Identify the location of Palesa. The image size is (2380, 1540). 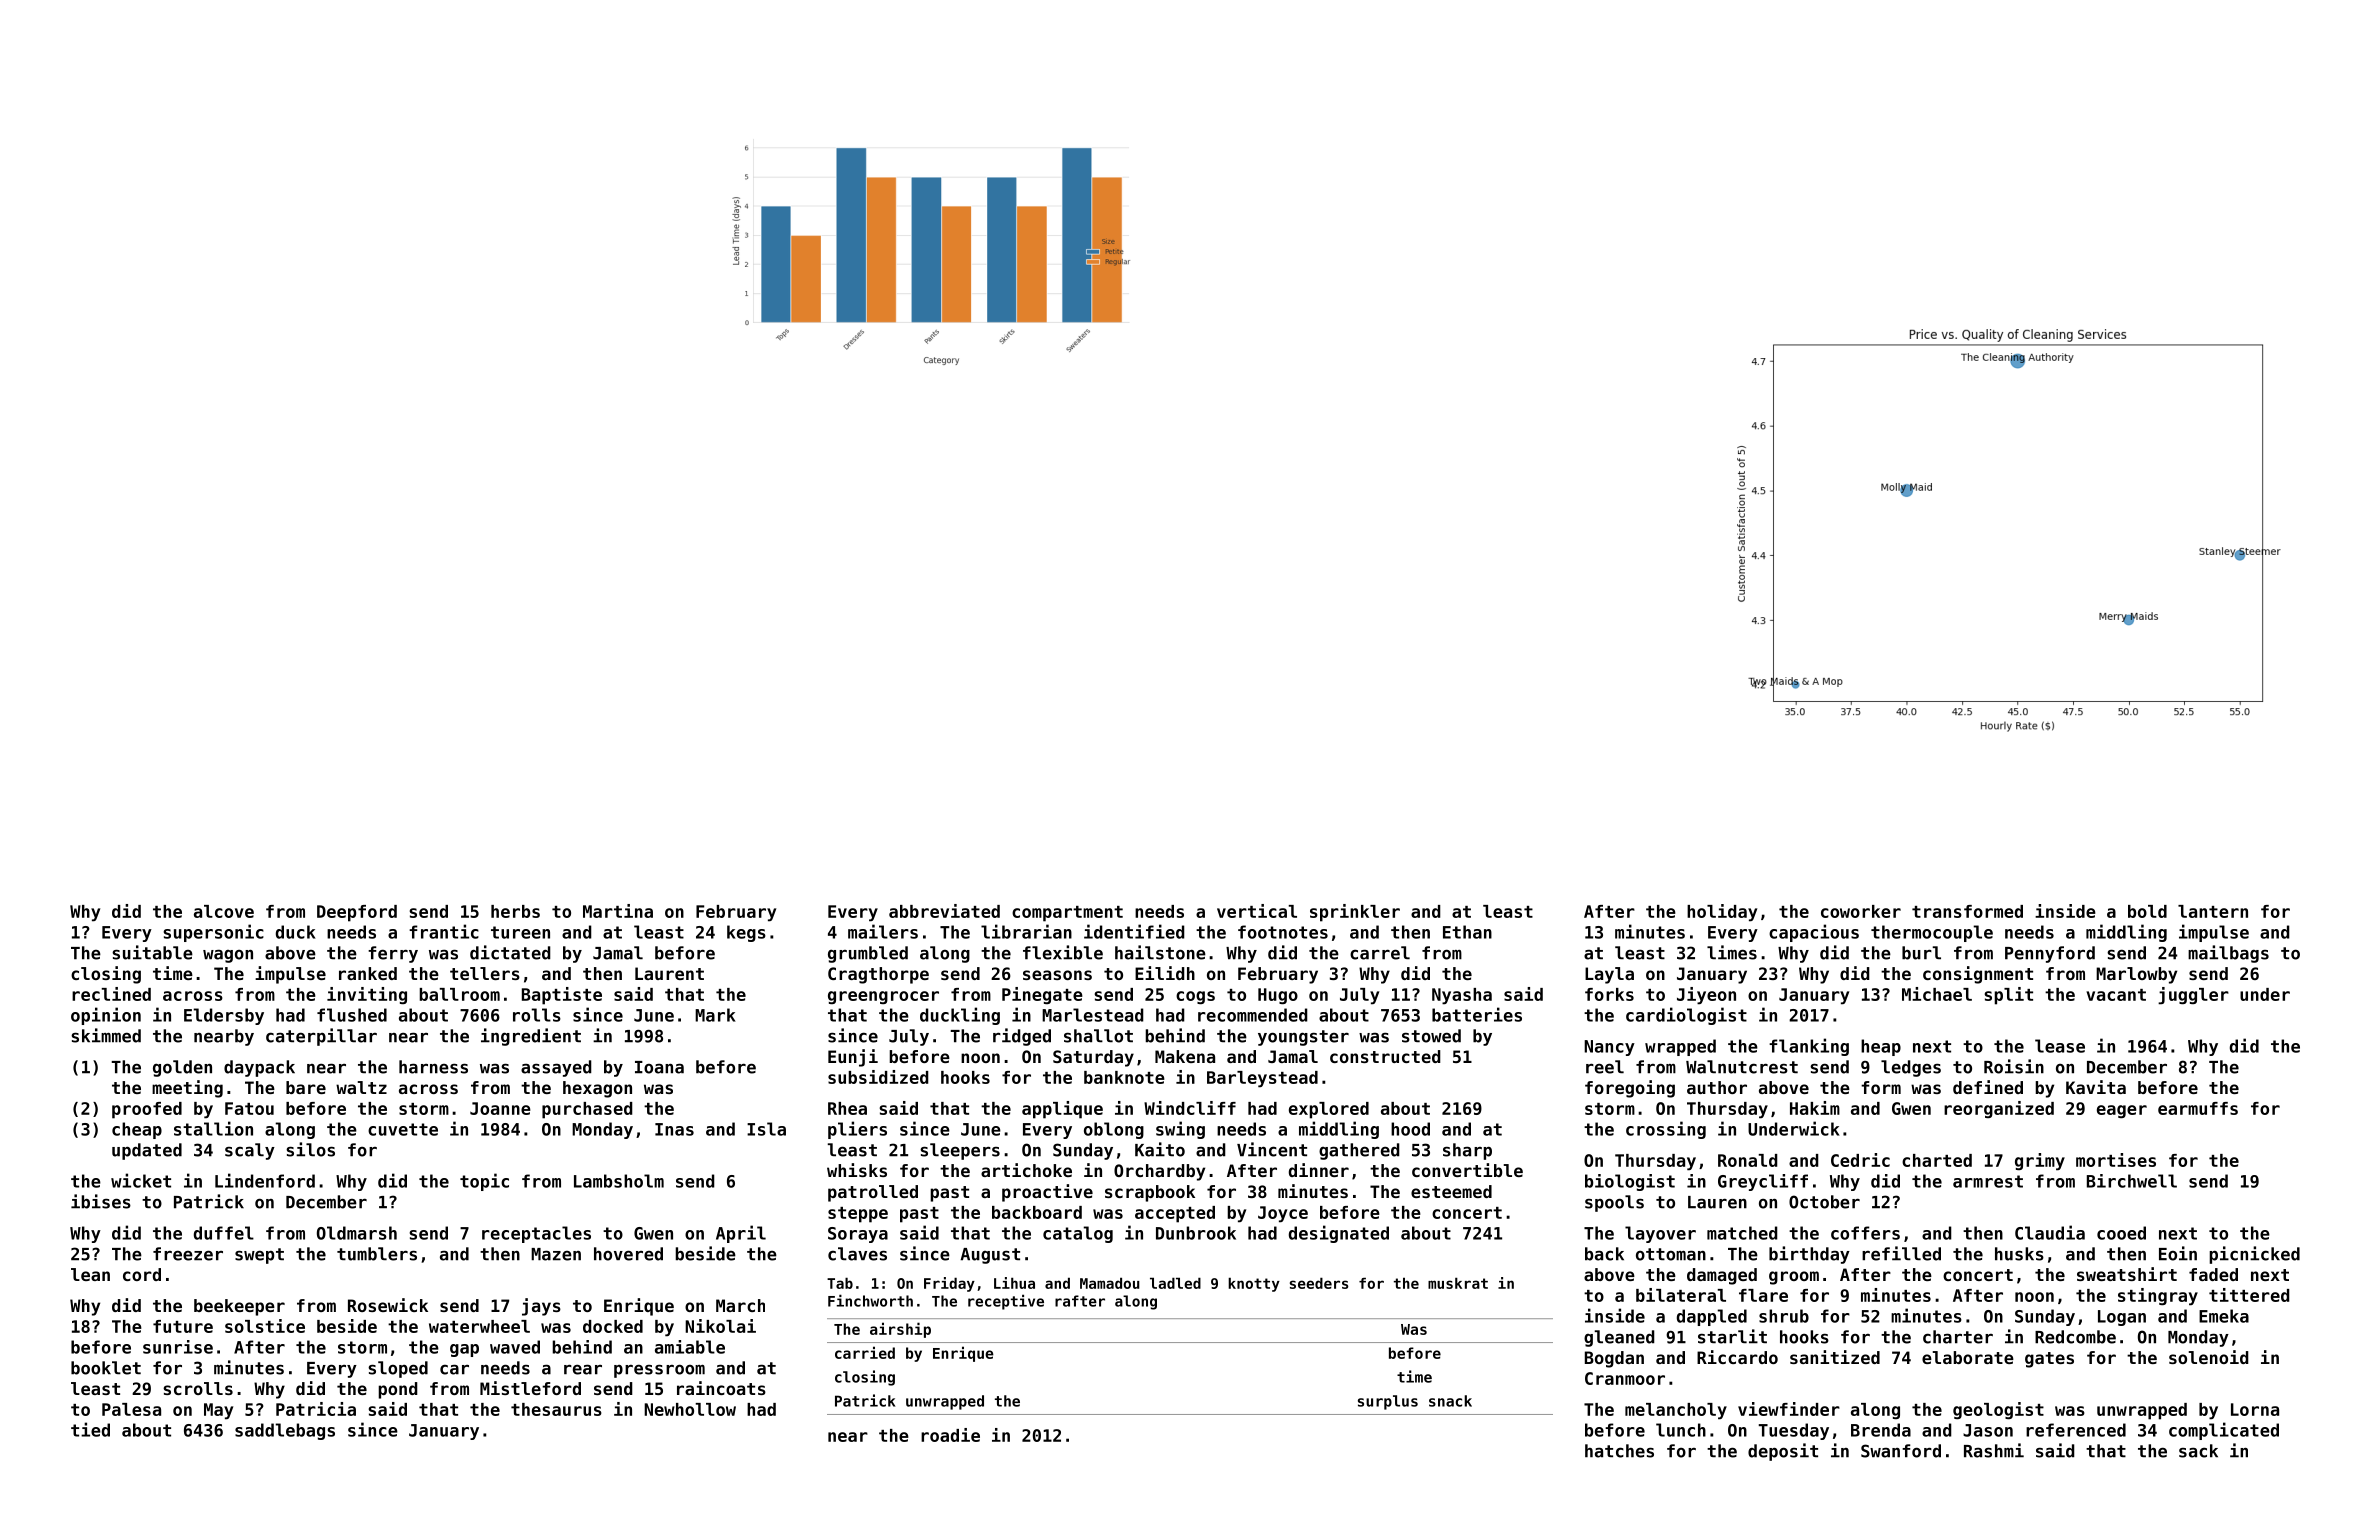
(131, 1409).
